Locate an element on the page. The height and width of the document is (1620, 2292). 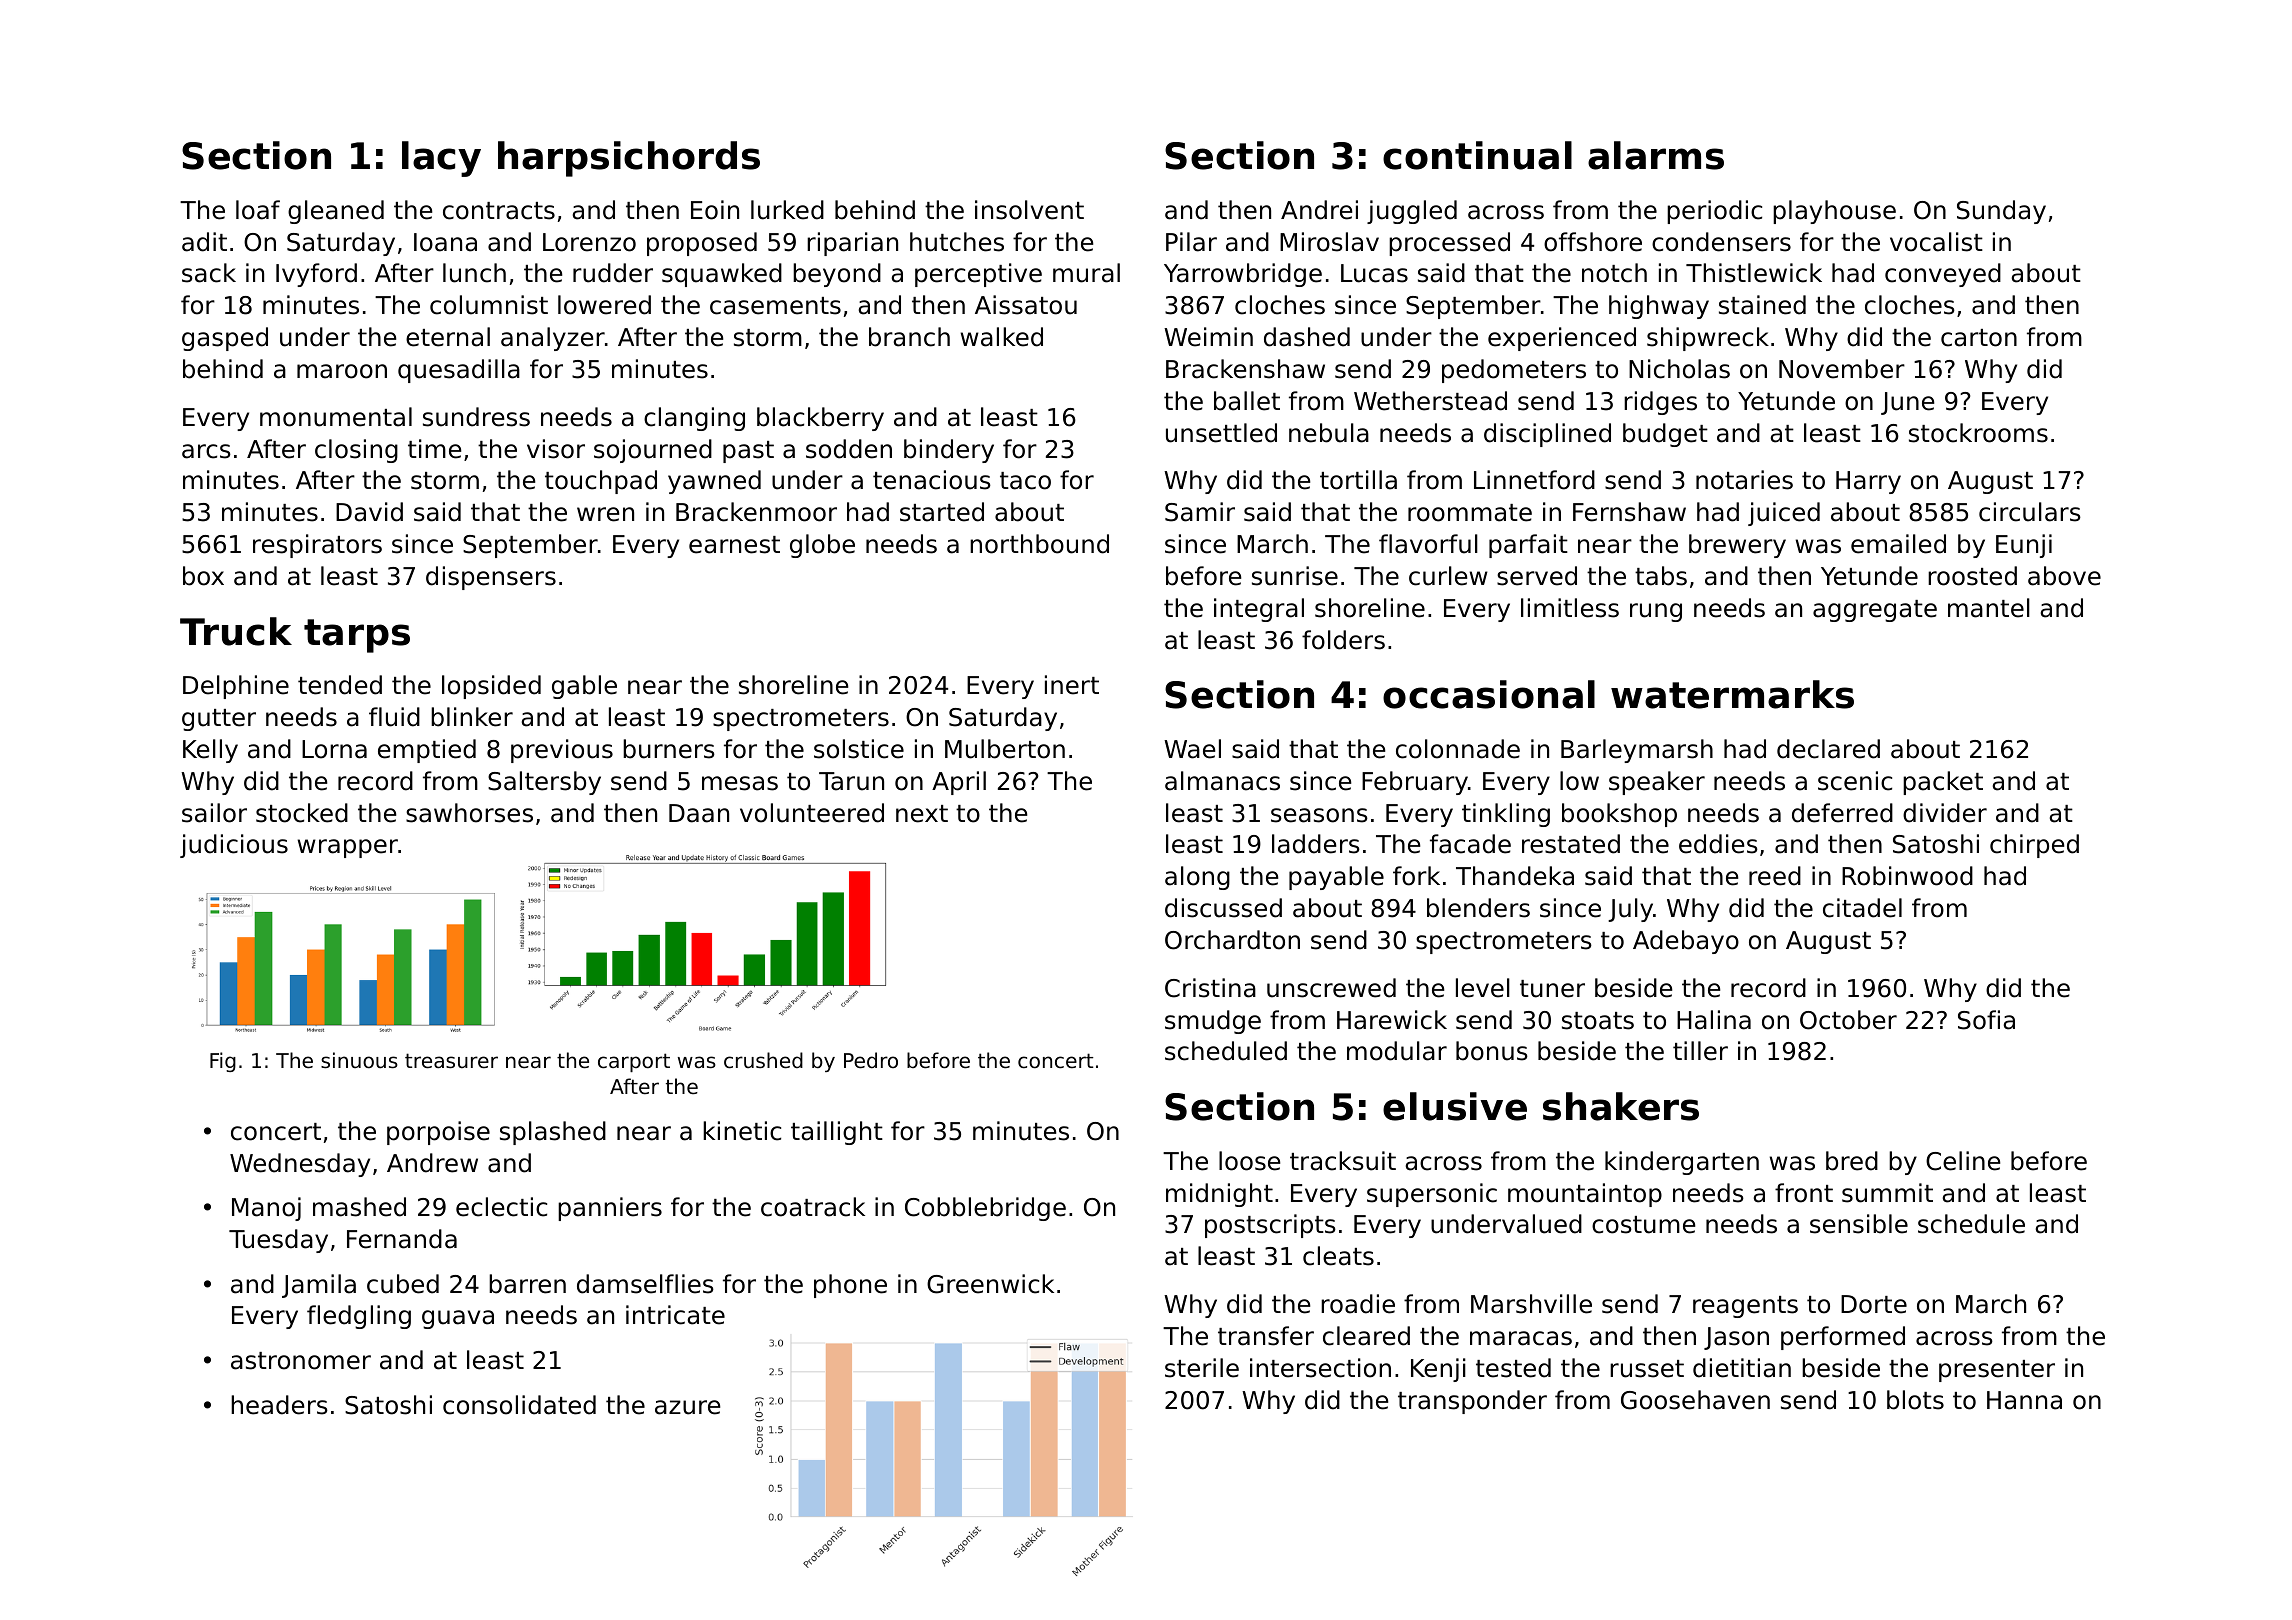
highway is located at coordinates (1659, 307).
